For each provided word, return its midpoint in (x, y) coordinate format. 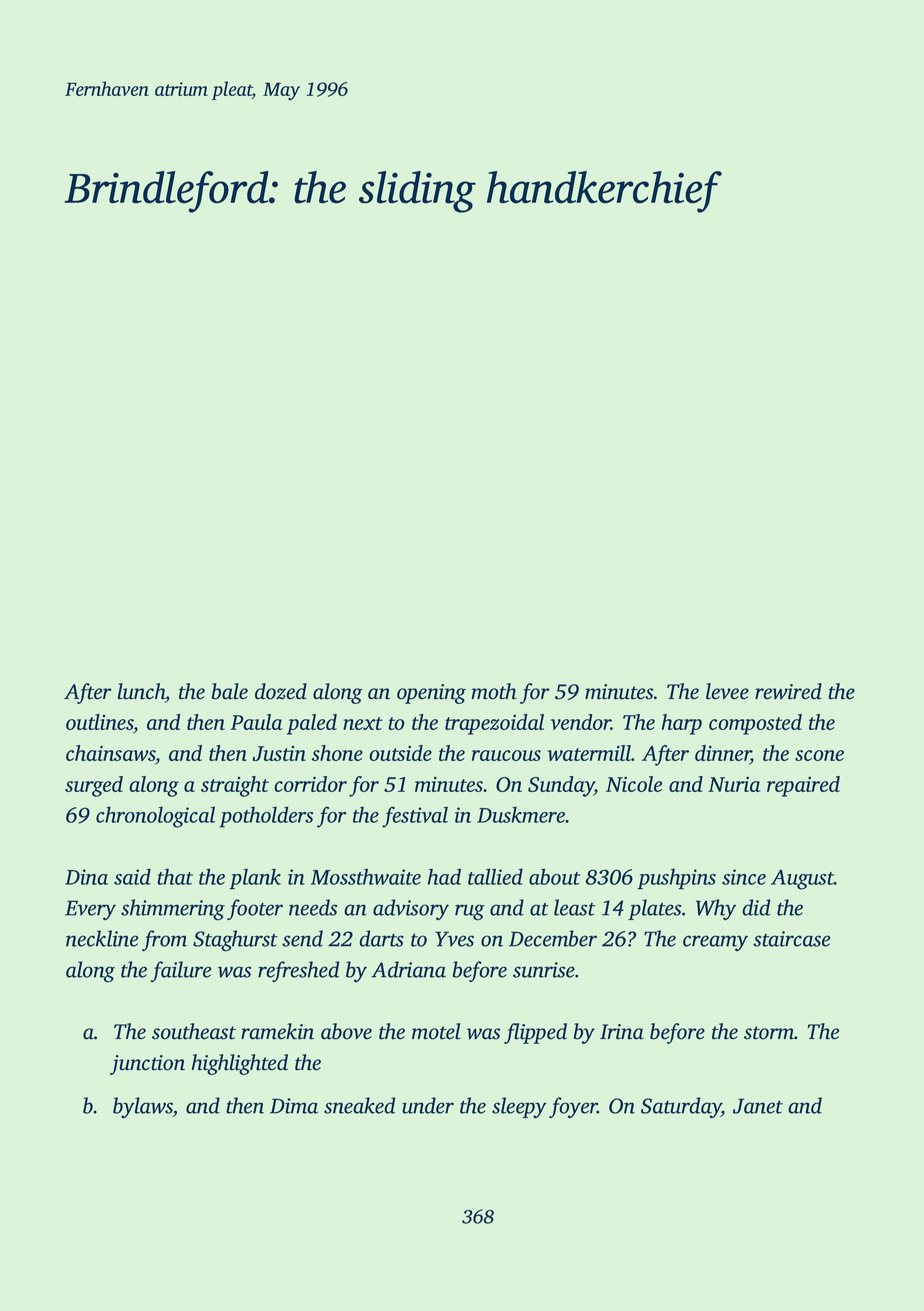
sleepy (519, 1107)
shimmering (173, 910)
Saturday (681, 1107)
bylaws (143, 1107)
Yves (454, 939)
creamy (715, 943)
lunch (141, 691)
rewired (788, 691)
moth (494, 691)
